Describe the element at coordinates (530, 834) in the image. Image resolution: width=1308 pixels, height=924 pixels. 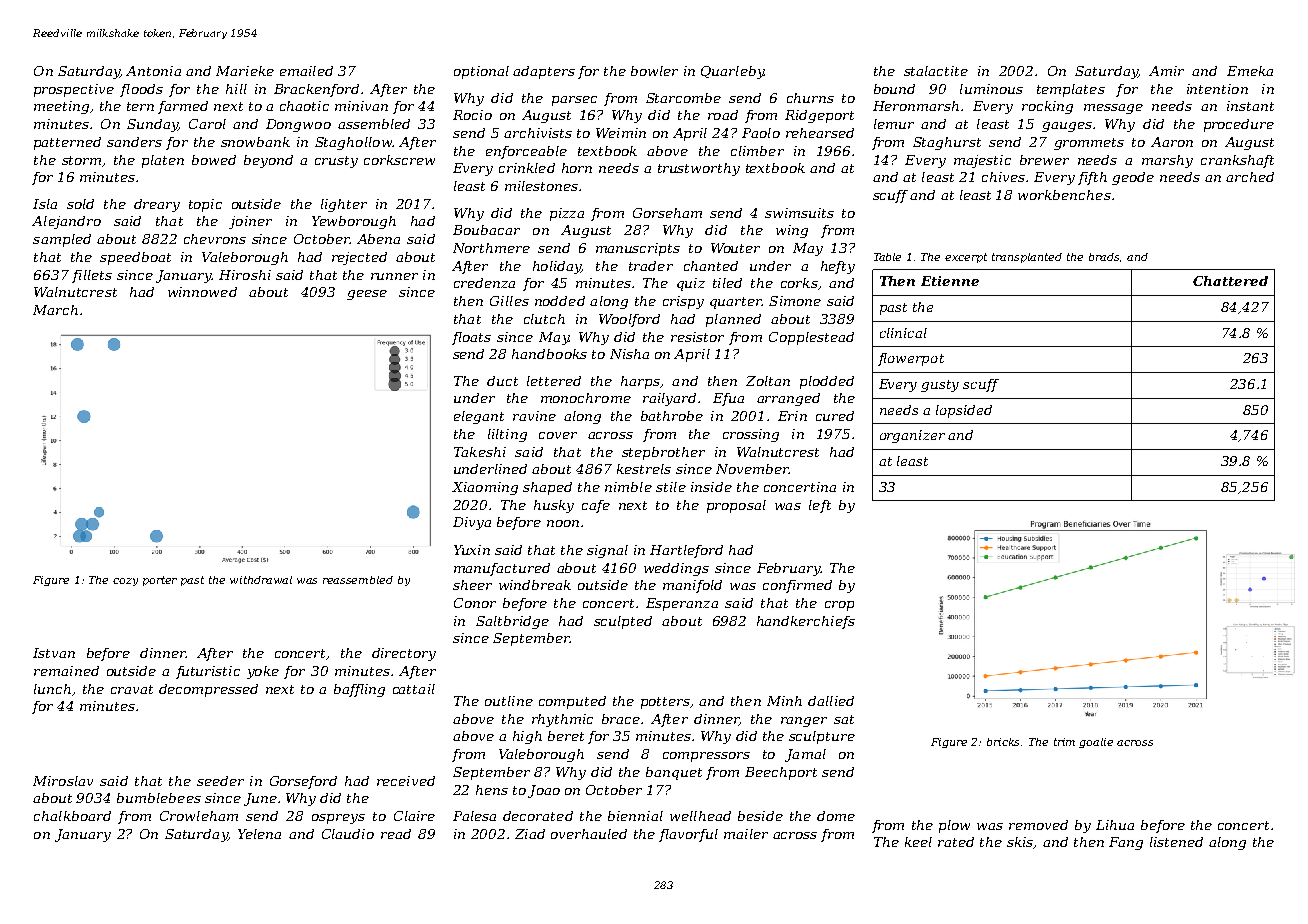
I see `Ziad` at that location.
